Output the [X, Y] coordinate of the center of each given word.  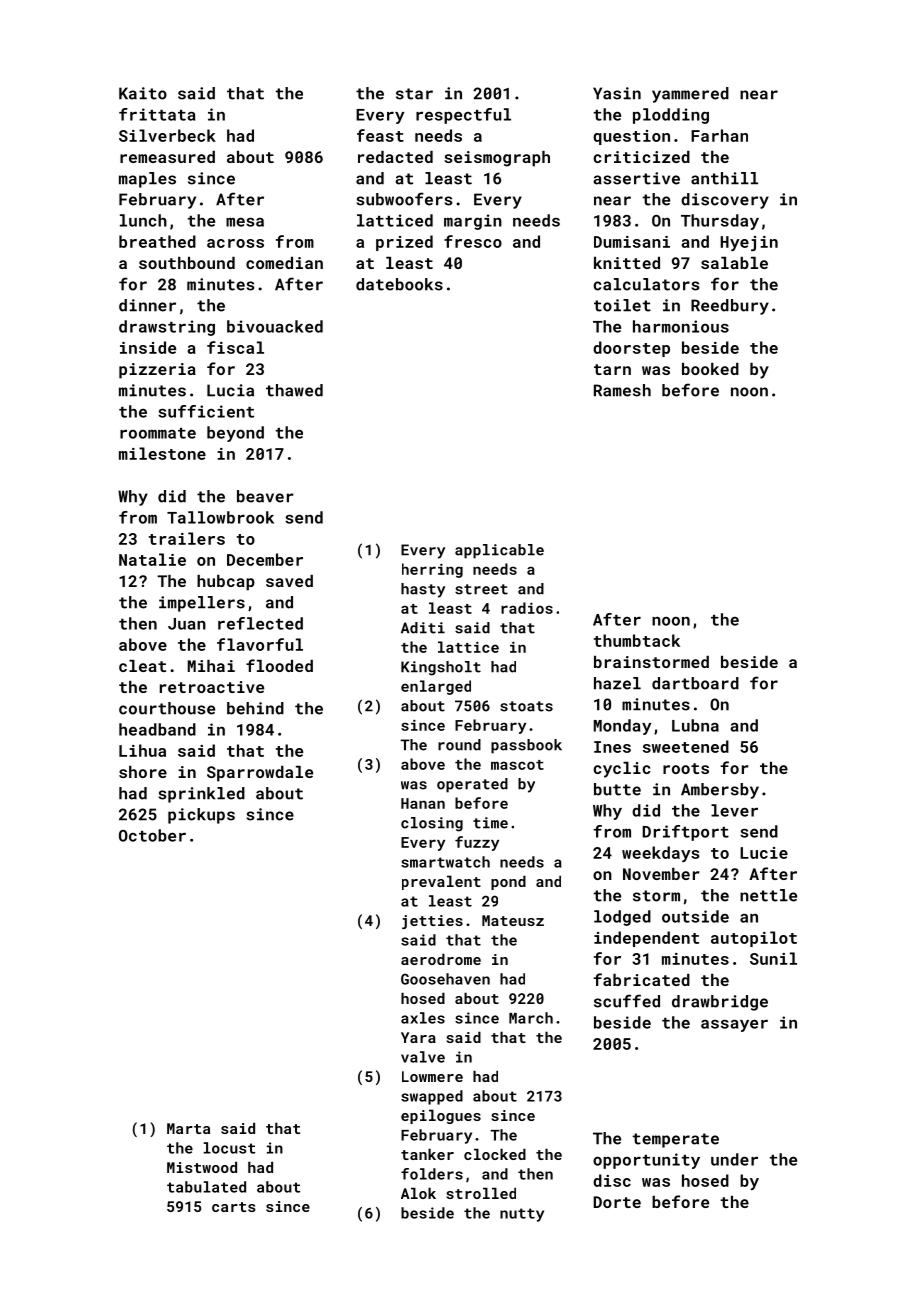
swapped [432, 1097]
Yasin [617, 93]
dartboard [695, 683]
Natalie [152, 559]
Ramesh [622, 390]
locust [229, 1148]
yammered [690, 95]
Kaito [143, 93]
